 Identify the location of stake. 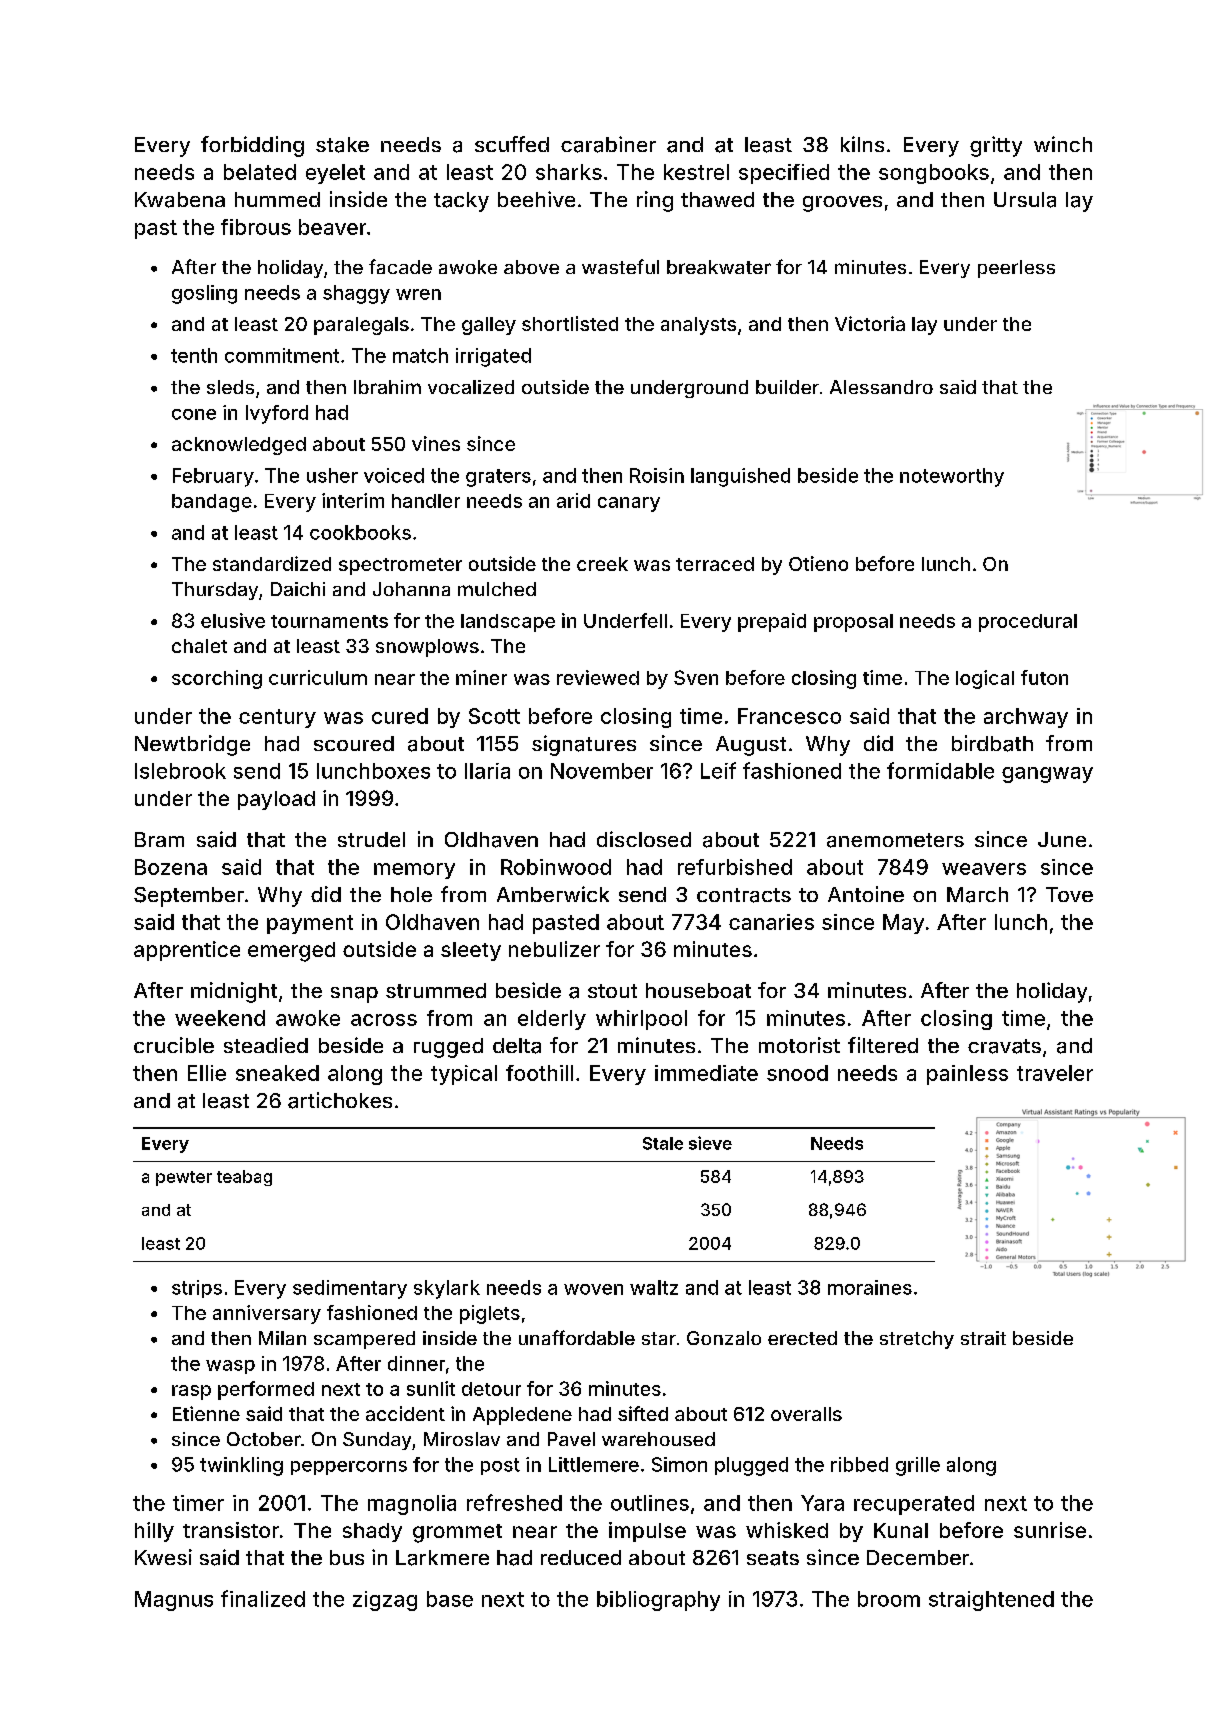
(342, 145).
